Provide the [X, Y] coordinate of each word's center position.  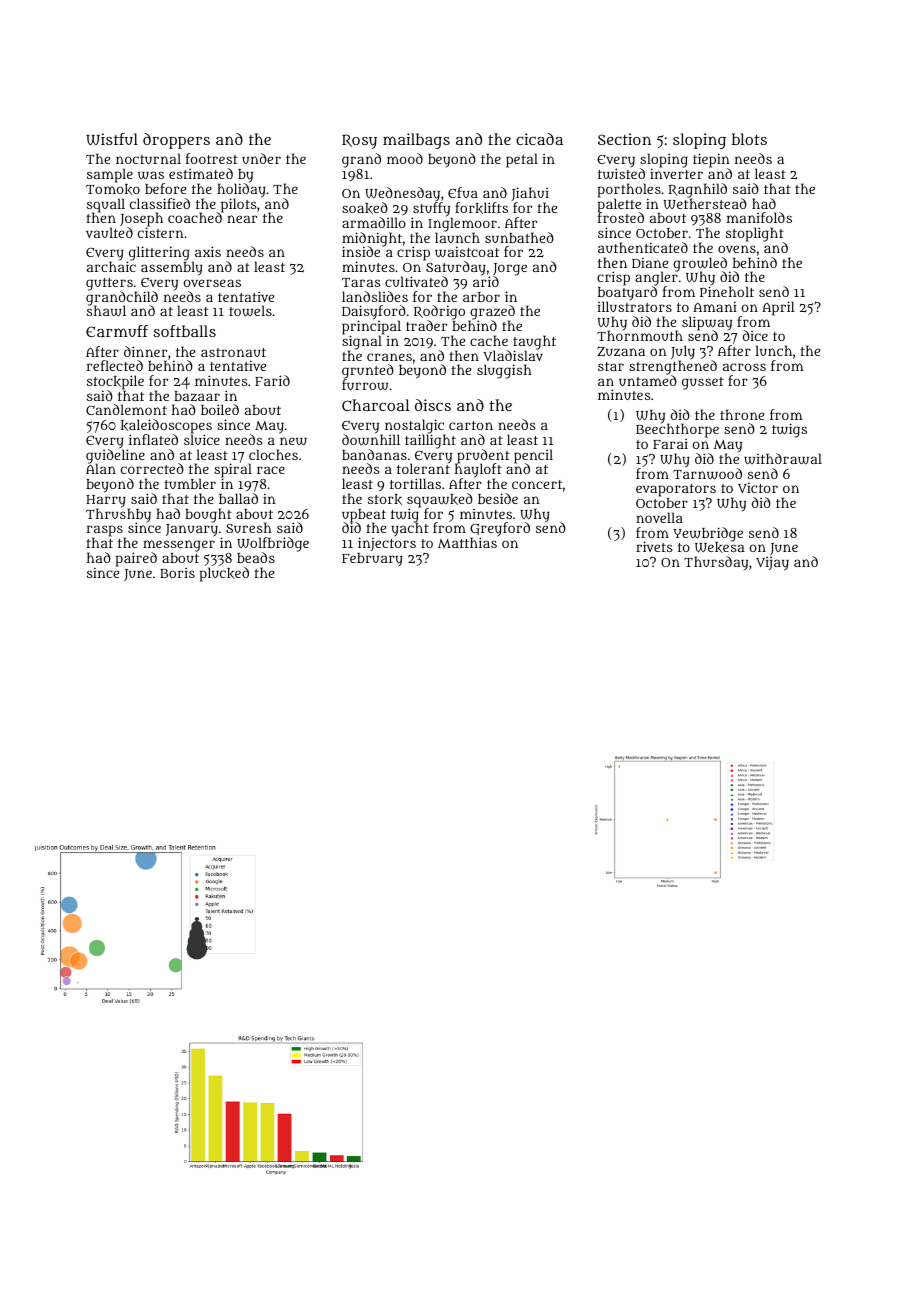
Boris [177, 573]
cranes [389, 357]
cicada [539, 139]
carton [471, 425]
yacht [410, 530]
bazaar [197, 396]
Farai [670, 444]
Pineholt [727, 292]
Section [624, 139]
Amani [715, 306]
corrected [152, 468]
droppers [176, 141]
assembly [172, 269]
